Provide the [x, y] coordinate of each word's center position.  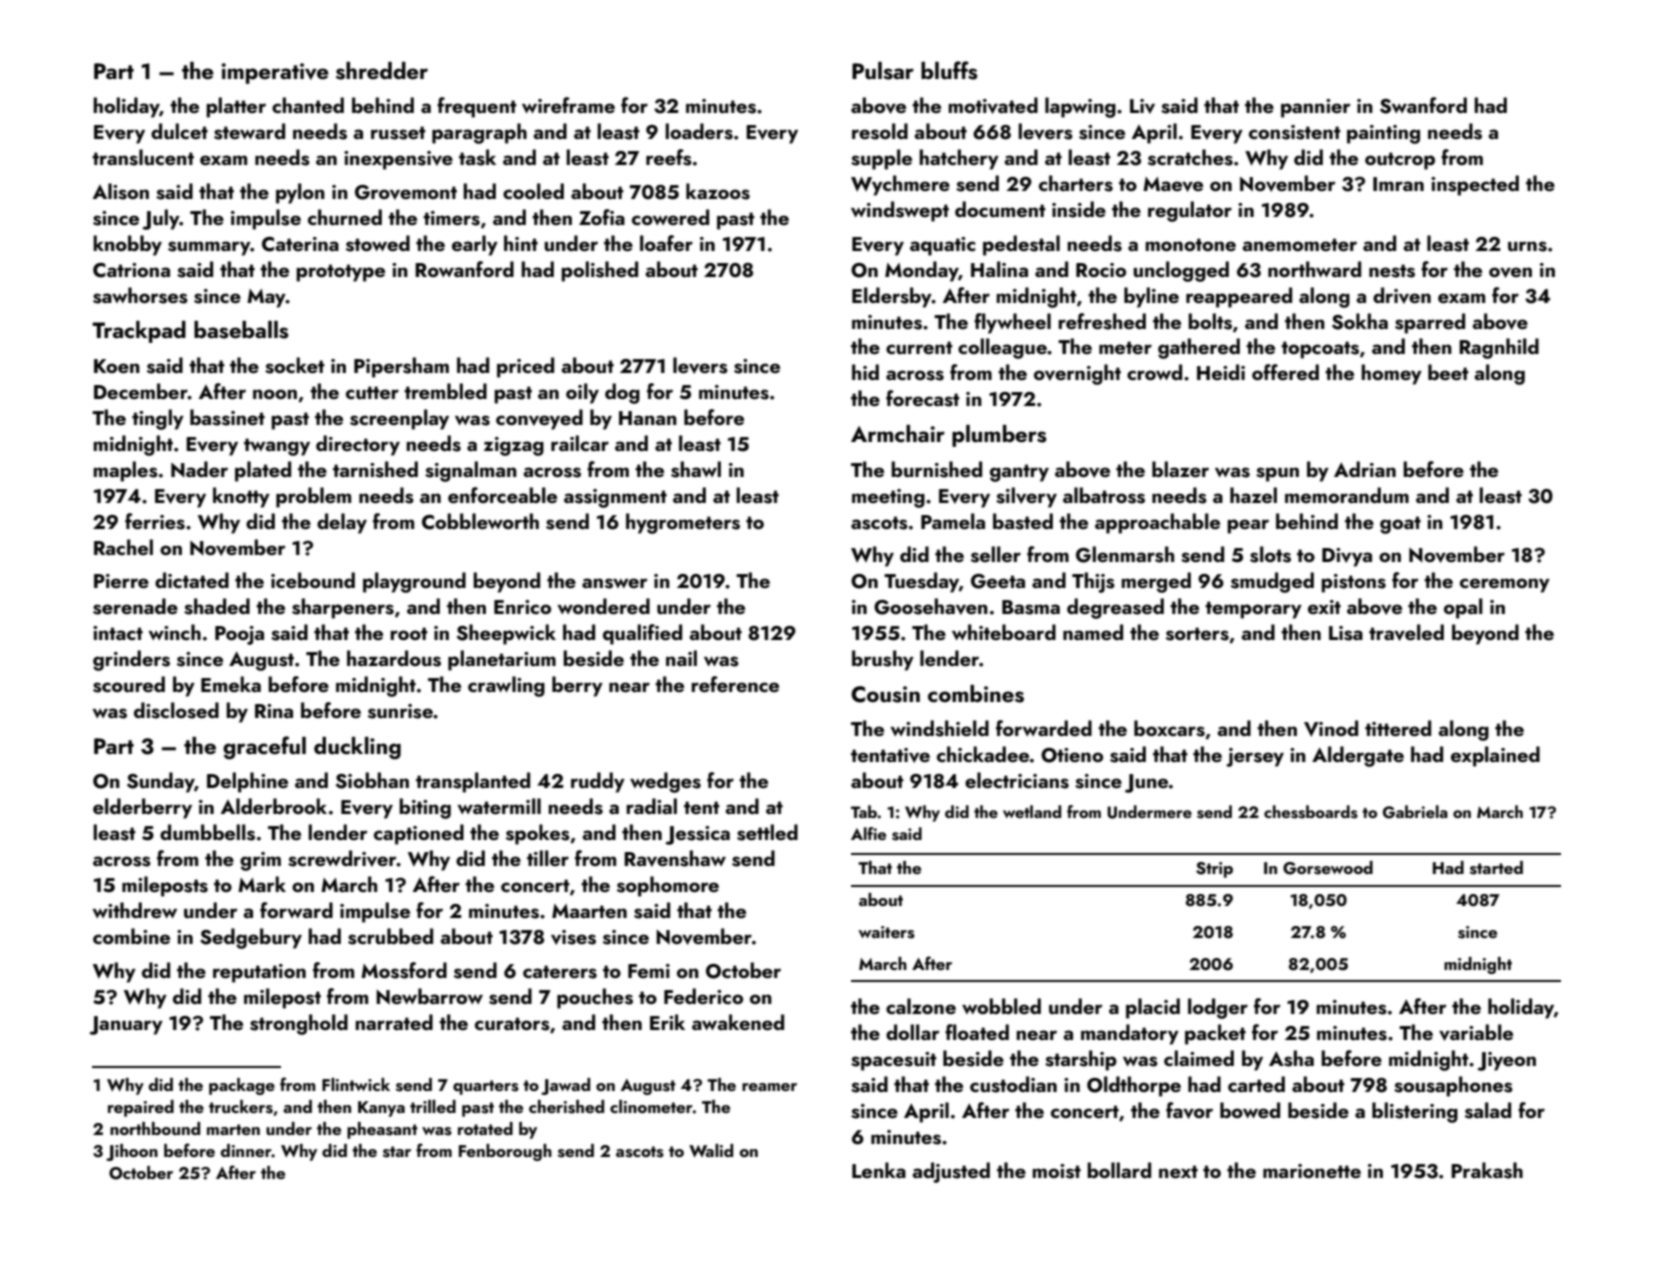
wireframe [568, 105]
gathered [1199, 348]
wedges [665, 782]
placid [1153, 1008]
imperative [275, 73]
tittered [1398, 728]
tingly [158, 419]
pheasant [382, 1130]
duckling [357, 748]
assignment [615, 498]
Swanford [1423, 105]
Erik [667, 1022]
